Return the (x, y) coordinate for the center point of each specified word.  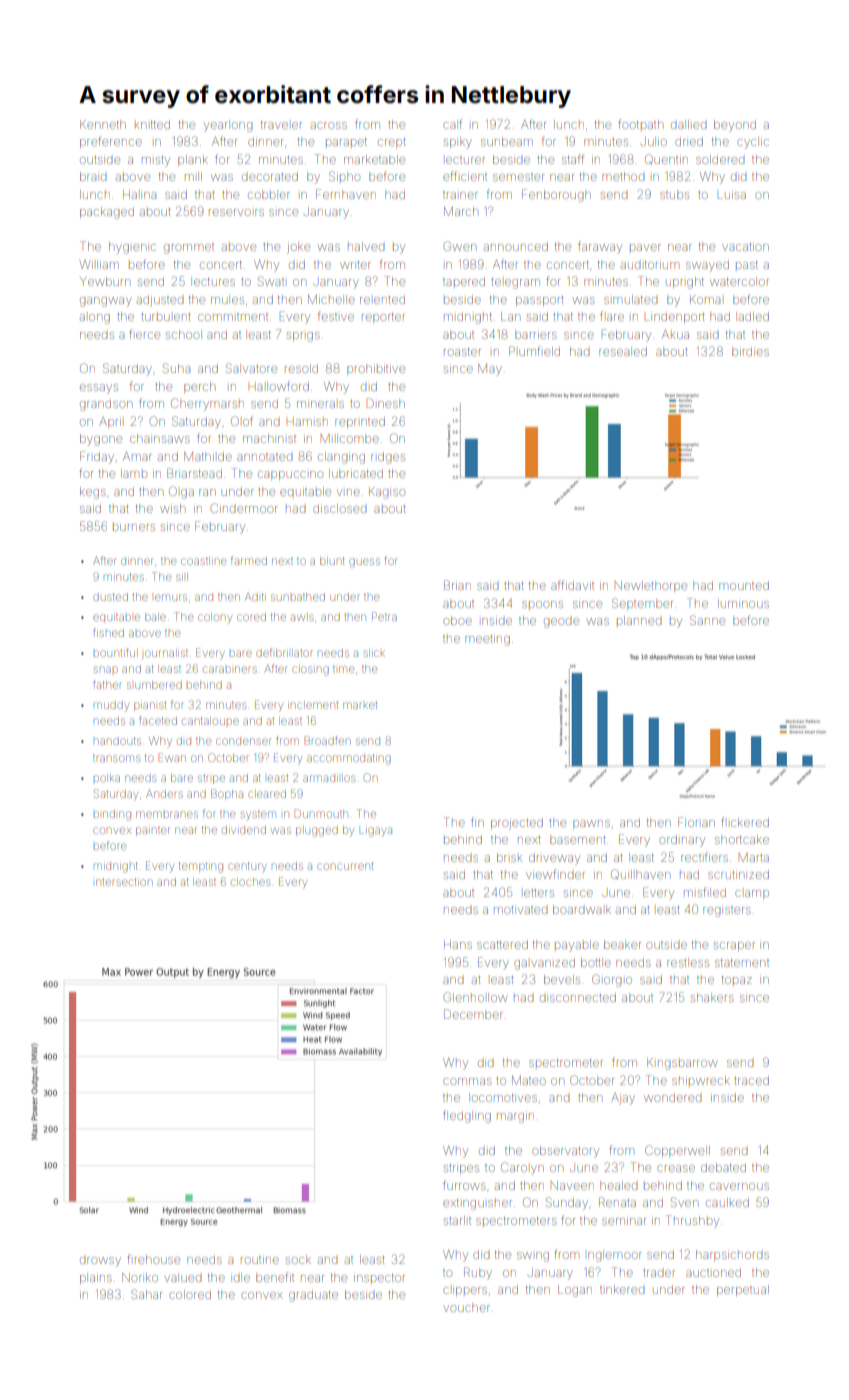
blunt (332, 561)
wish (172, 508)
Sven (684, 1202)
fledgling (467, 1116)
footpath (640, 124)
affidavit (572, 585)
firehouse (153, 1259)
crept (391, 143)
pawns (591, 824)
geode (561, 623)
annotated (264, 457)
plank (193, 160)
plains (95, 1278)
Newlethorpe (651, 586)
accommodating (349, 759)
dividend (244, 830)
